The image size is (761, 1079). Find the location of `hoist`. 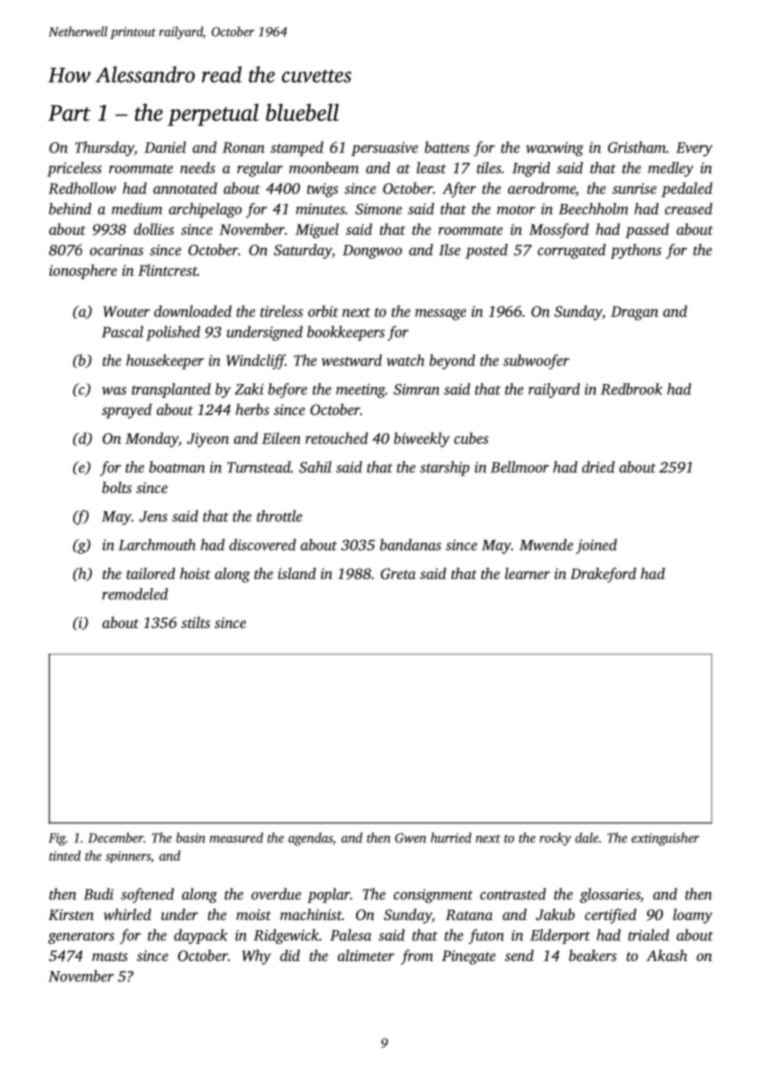

hoist is located at coordinates (195, 573).
